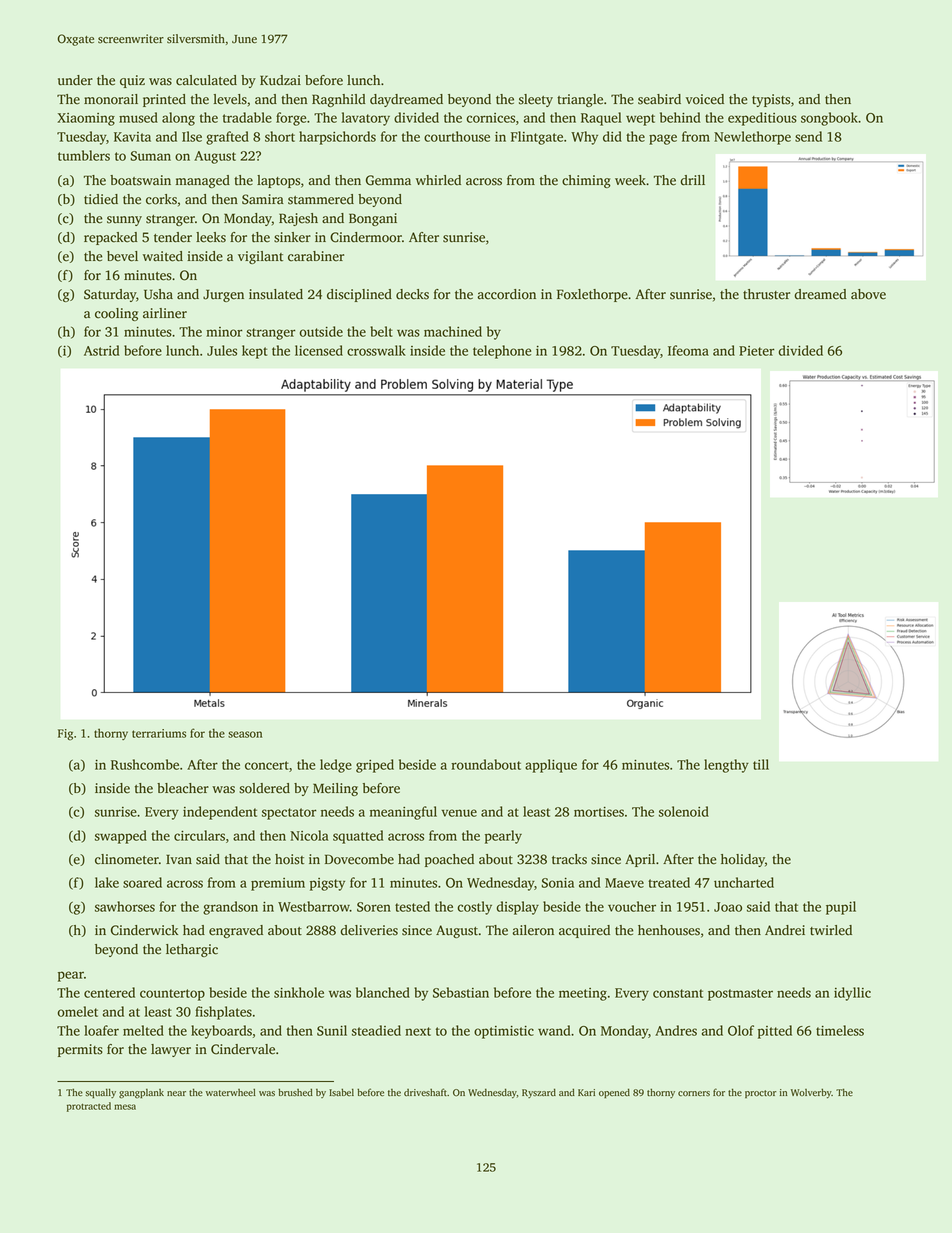 This screenshot has width=952, height=1233. What do you see at coordinates (785, 930) in the screenshot?
I see `Andrei` at bounding box center [785, 930].
